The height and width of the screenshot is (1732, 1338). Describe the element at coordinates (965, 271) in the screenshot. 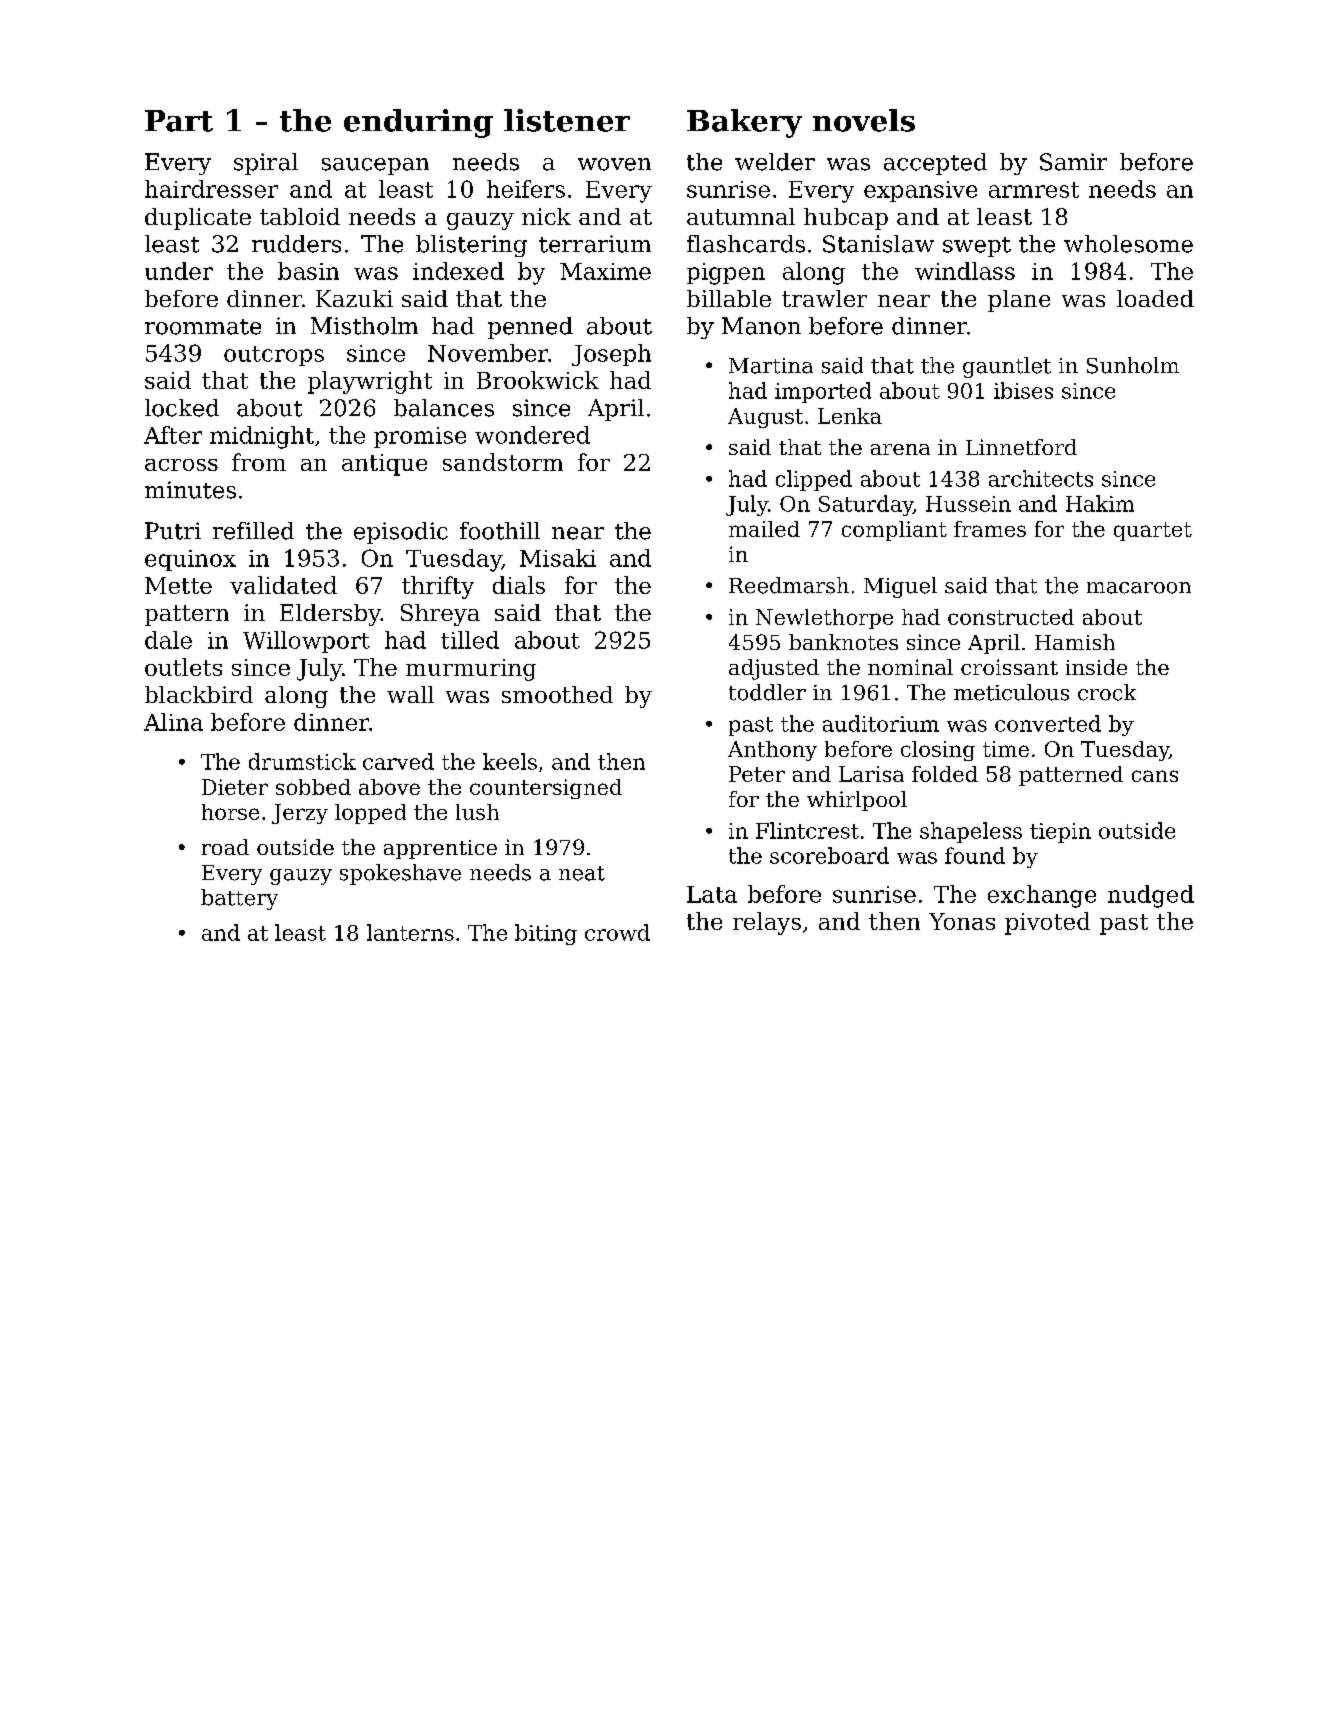

I see `windlass` at that location.
